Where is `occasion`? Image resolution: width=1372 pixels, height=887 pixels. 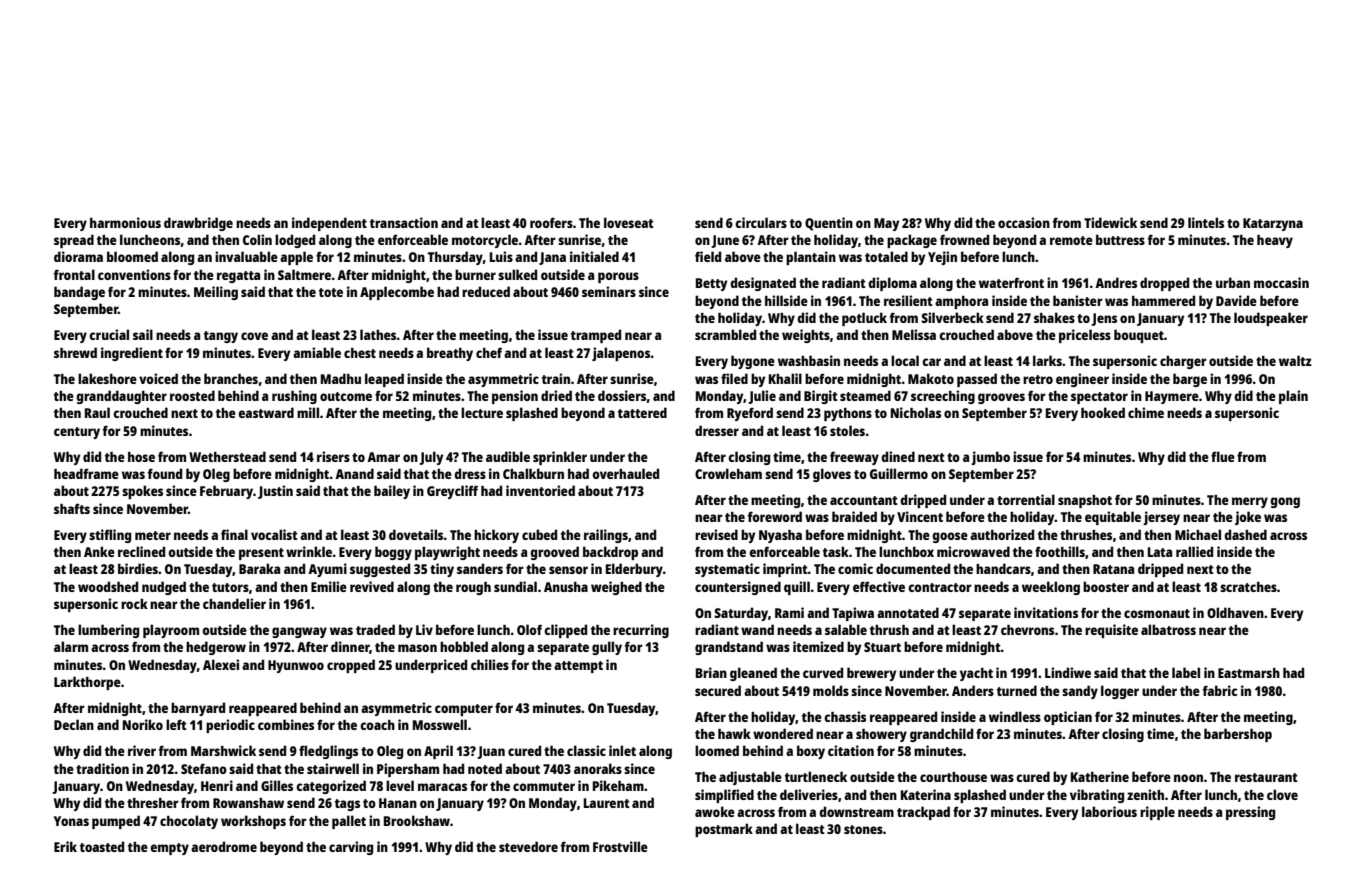
occasion is located at coordinates (1024, 222).
